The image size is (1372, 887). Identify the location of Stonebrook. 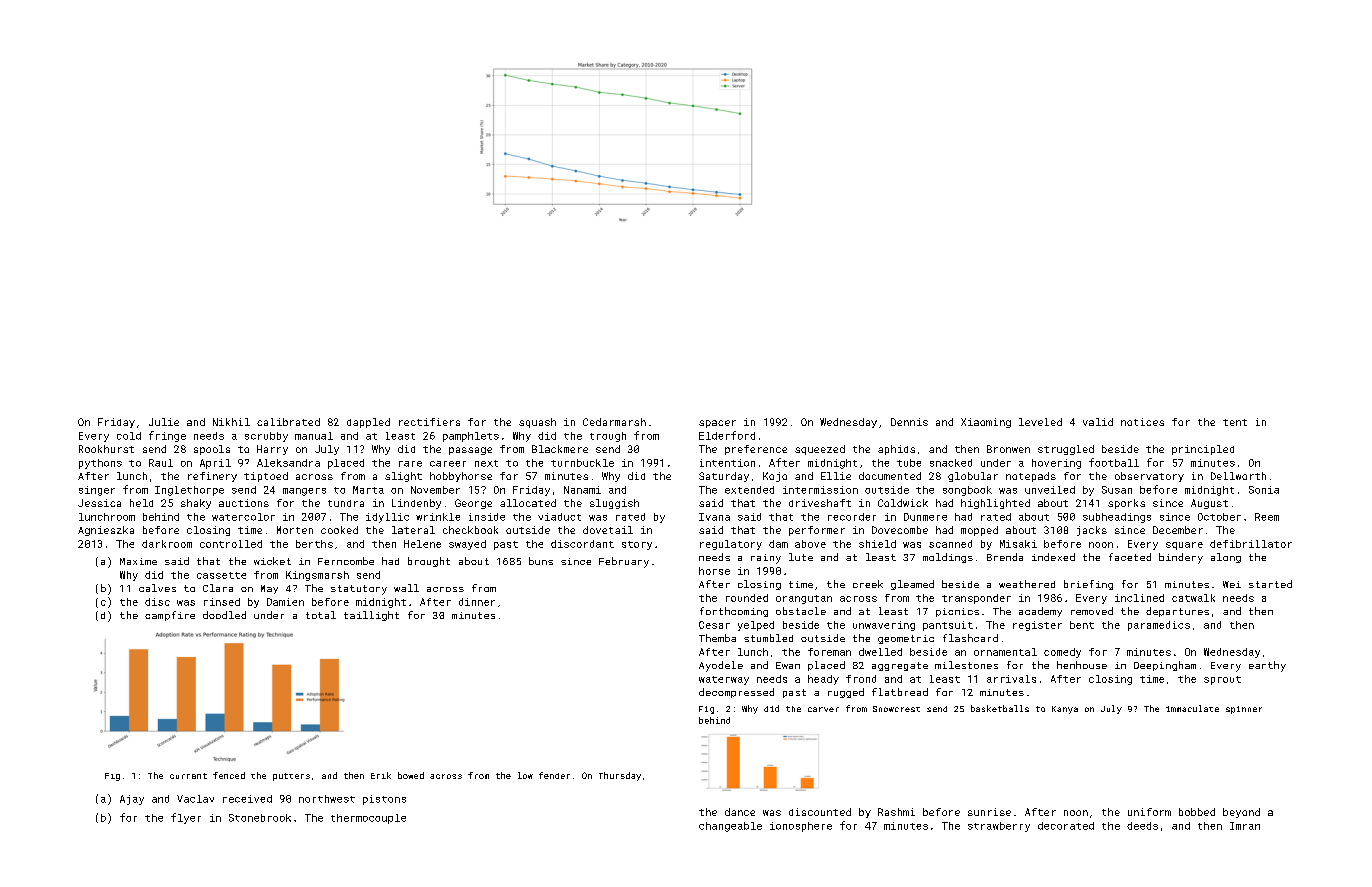
(260, 818).
